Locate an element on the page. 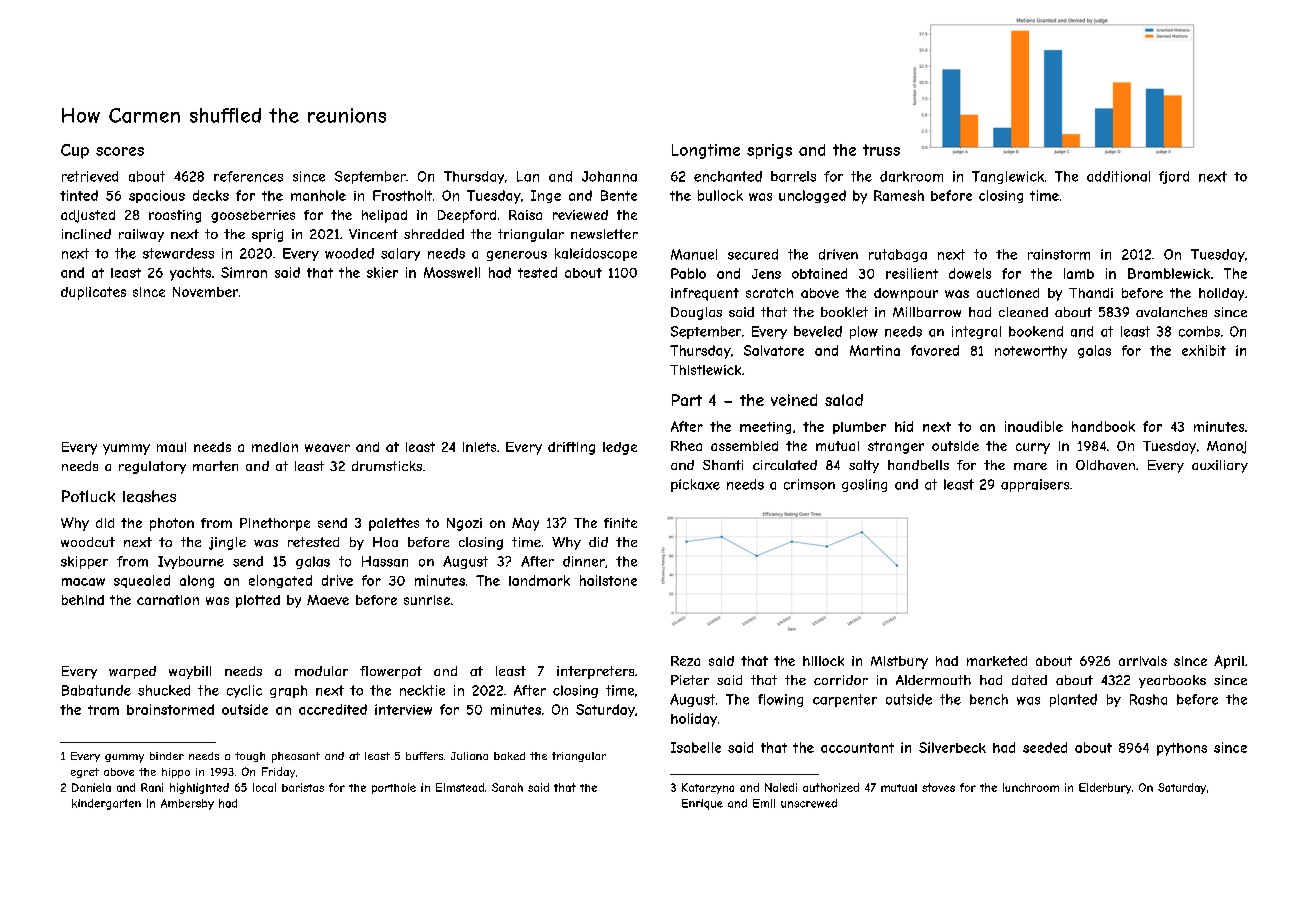 This document has height=924, width=1308. Raisa is located at coordinates (525, 215).
